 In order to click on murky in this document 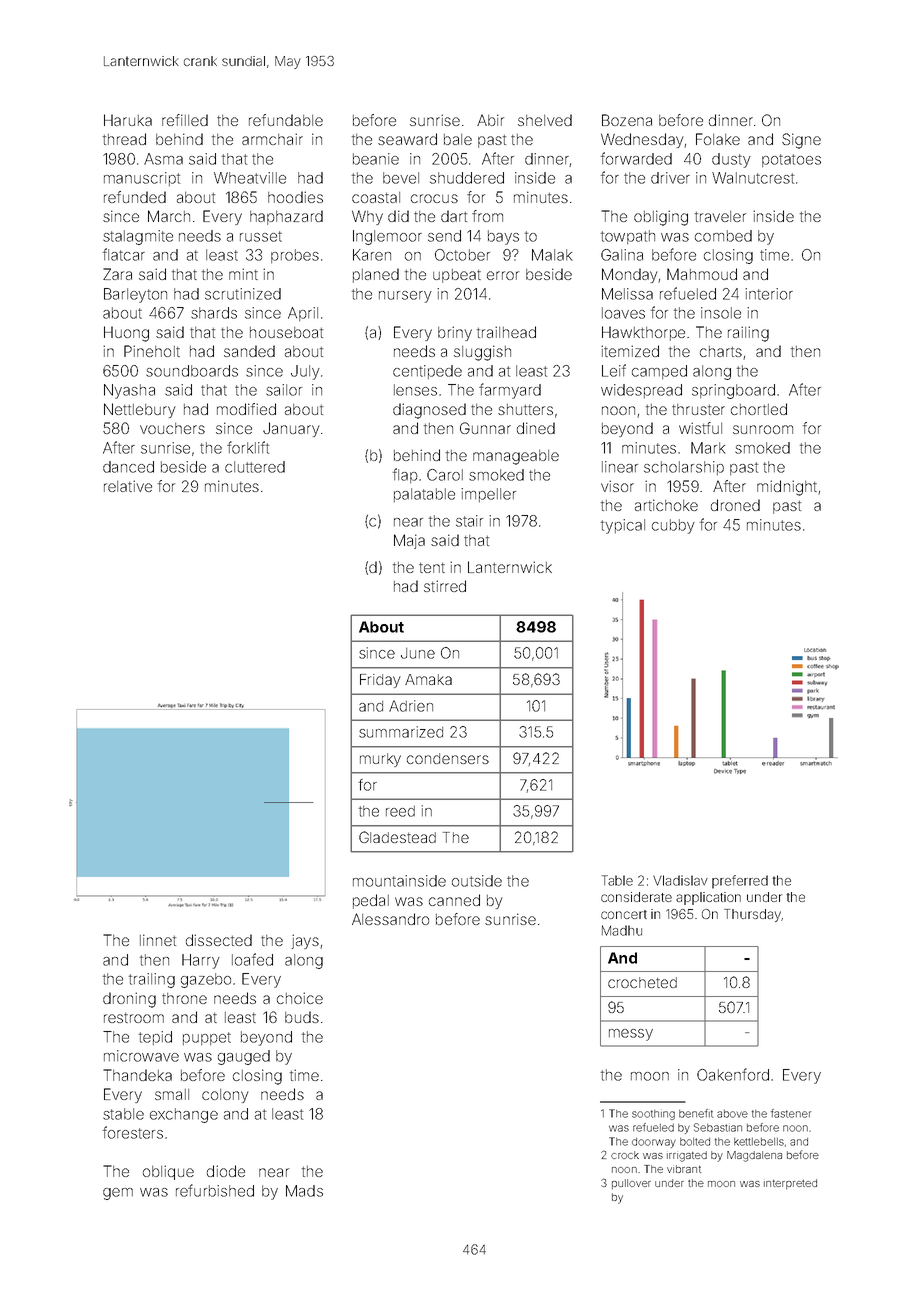, I will do `click(380, 760)`.
